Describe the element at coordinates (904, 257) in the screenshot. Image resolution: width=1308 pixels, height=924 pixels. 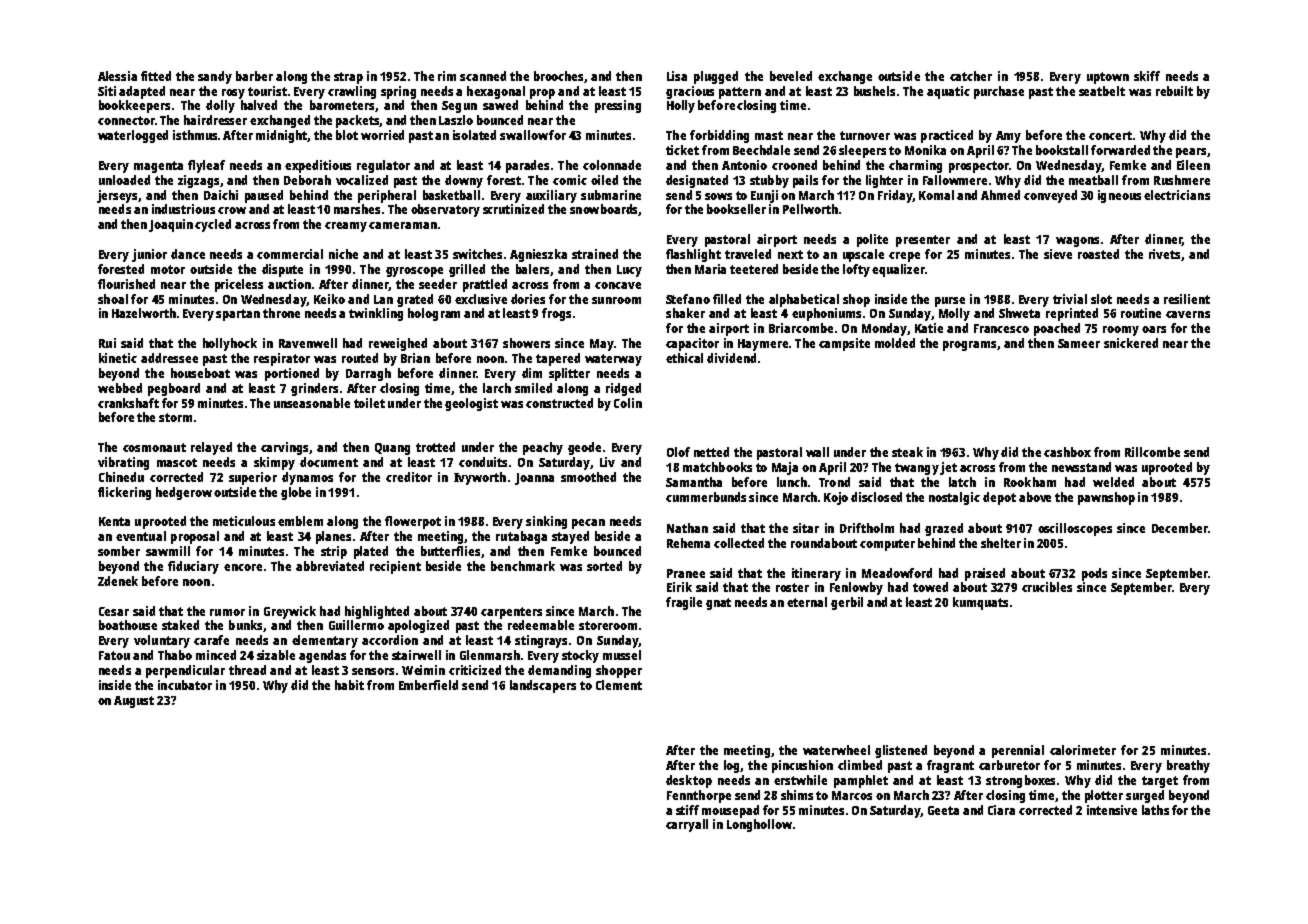
I see `crepe` at that location.
